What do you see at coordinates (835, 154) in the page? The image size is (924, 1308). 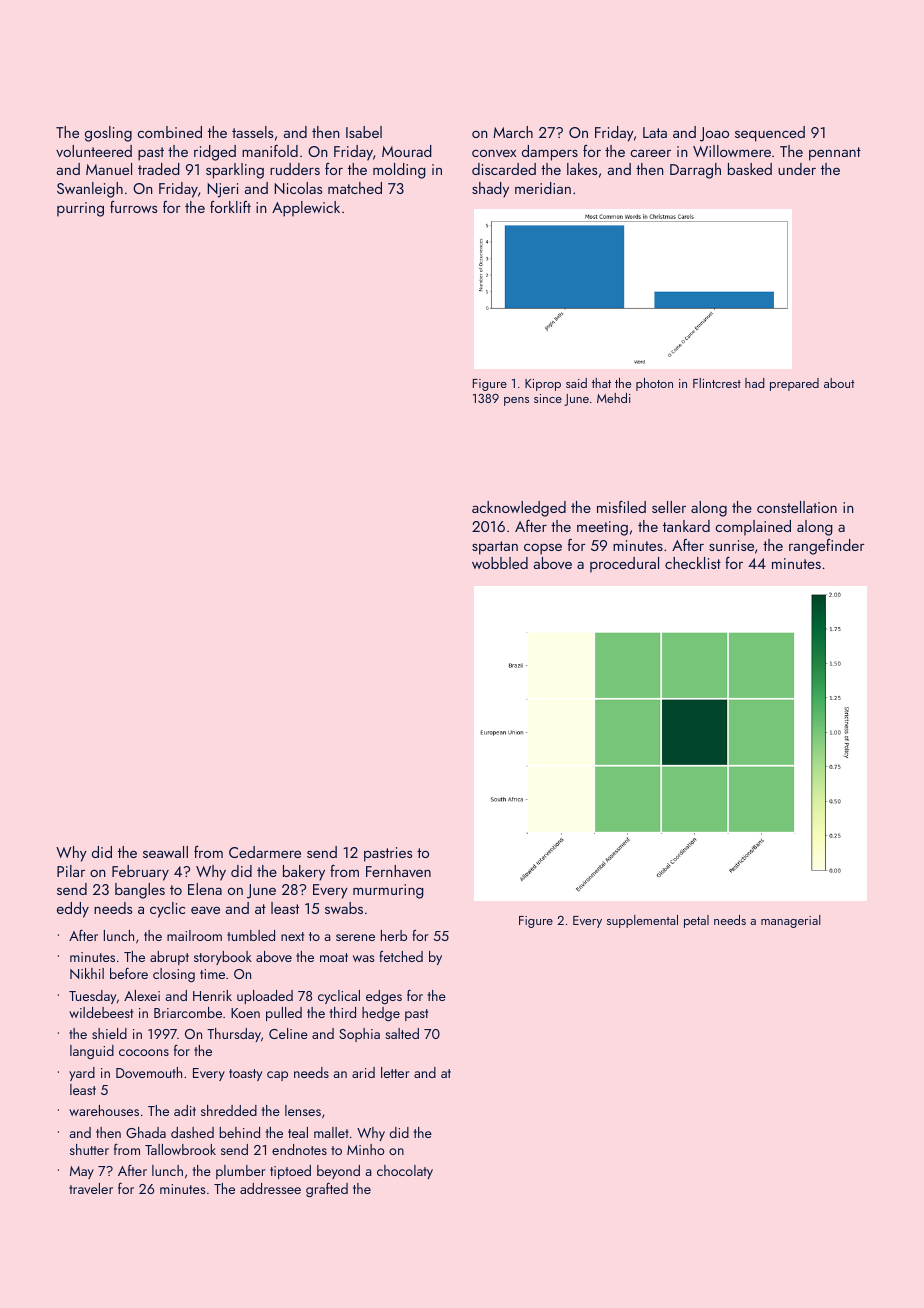 I see `pennant` at bounding box center [835, 154].
